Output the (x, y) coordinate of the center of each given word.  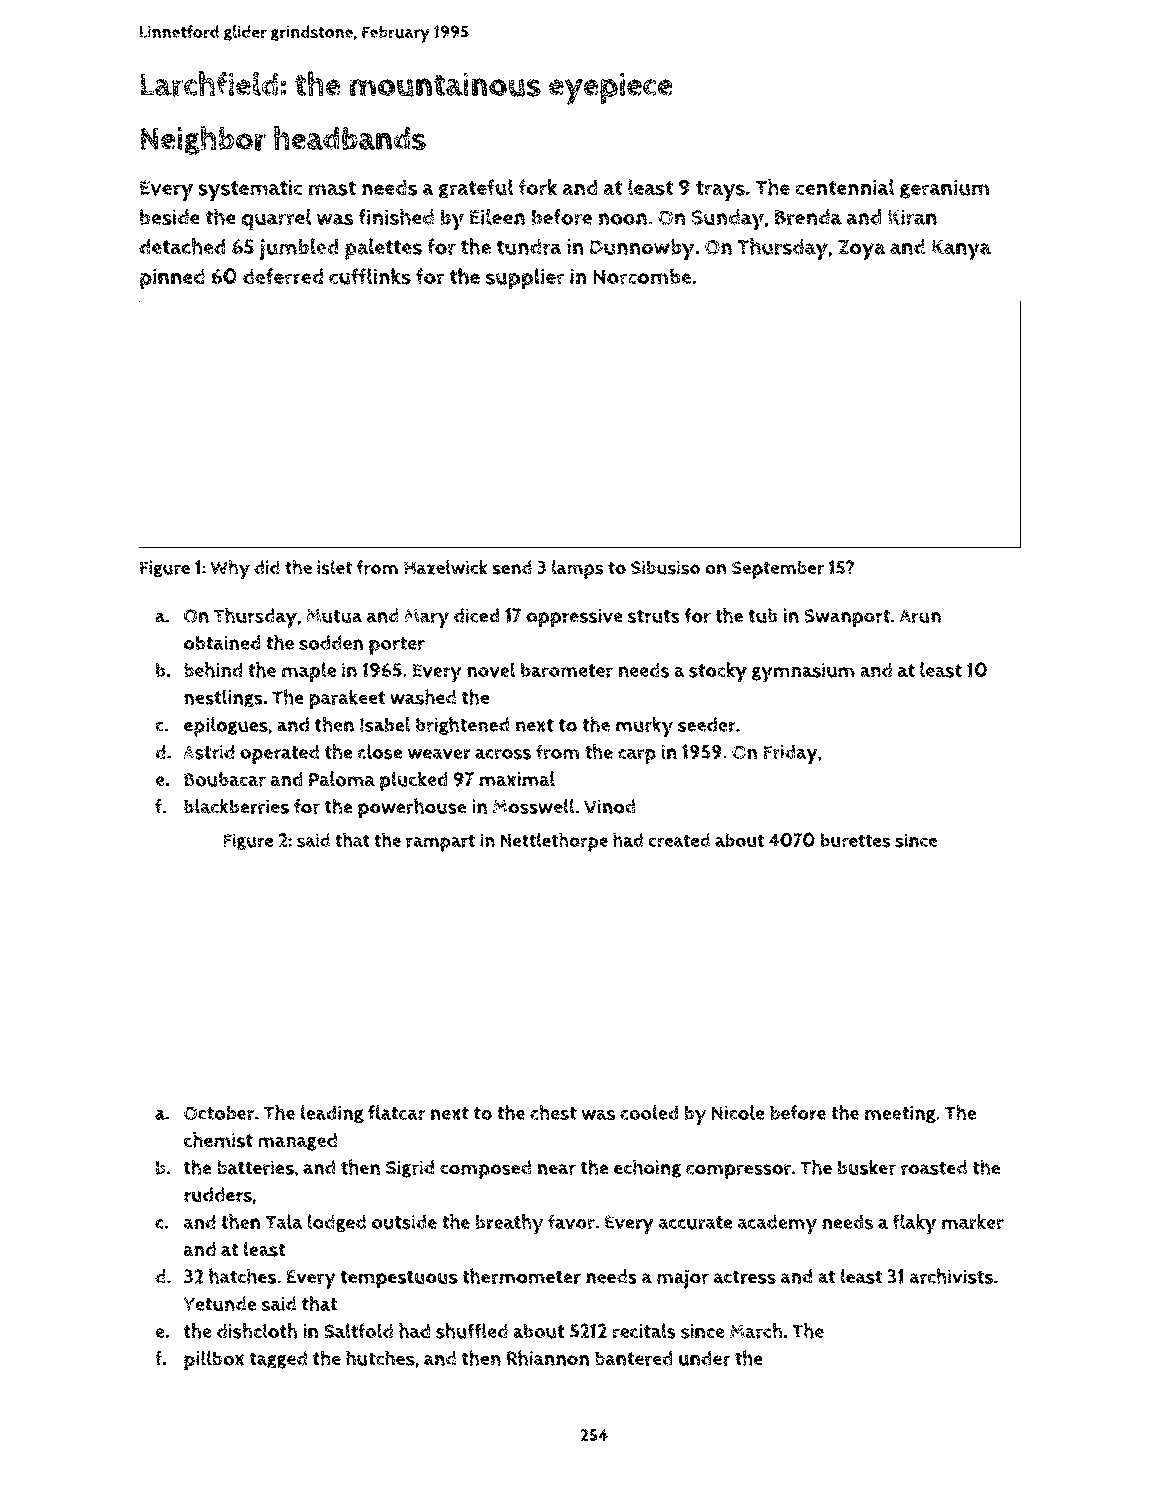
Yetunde (219, 1304)
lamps (578, 569)
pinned (172, 279)
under (704, 1358)
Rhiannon (548, 1358)
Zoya (862, 250)
